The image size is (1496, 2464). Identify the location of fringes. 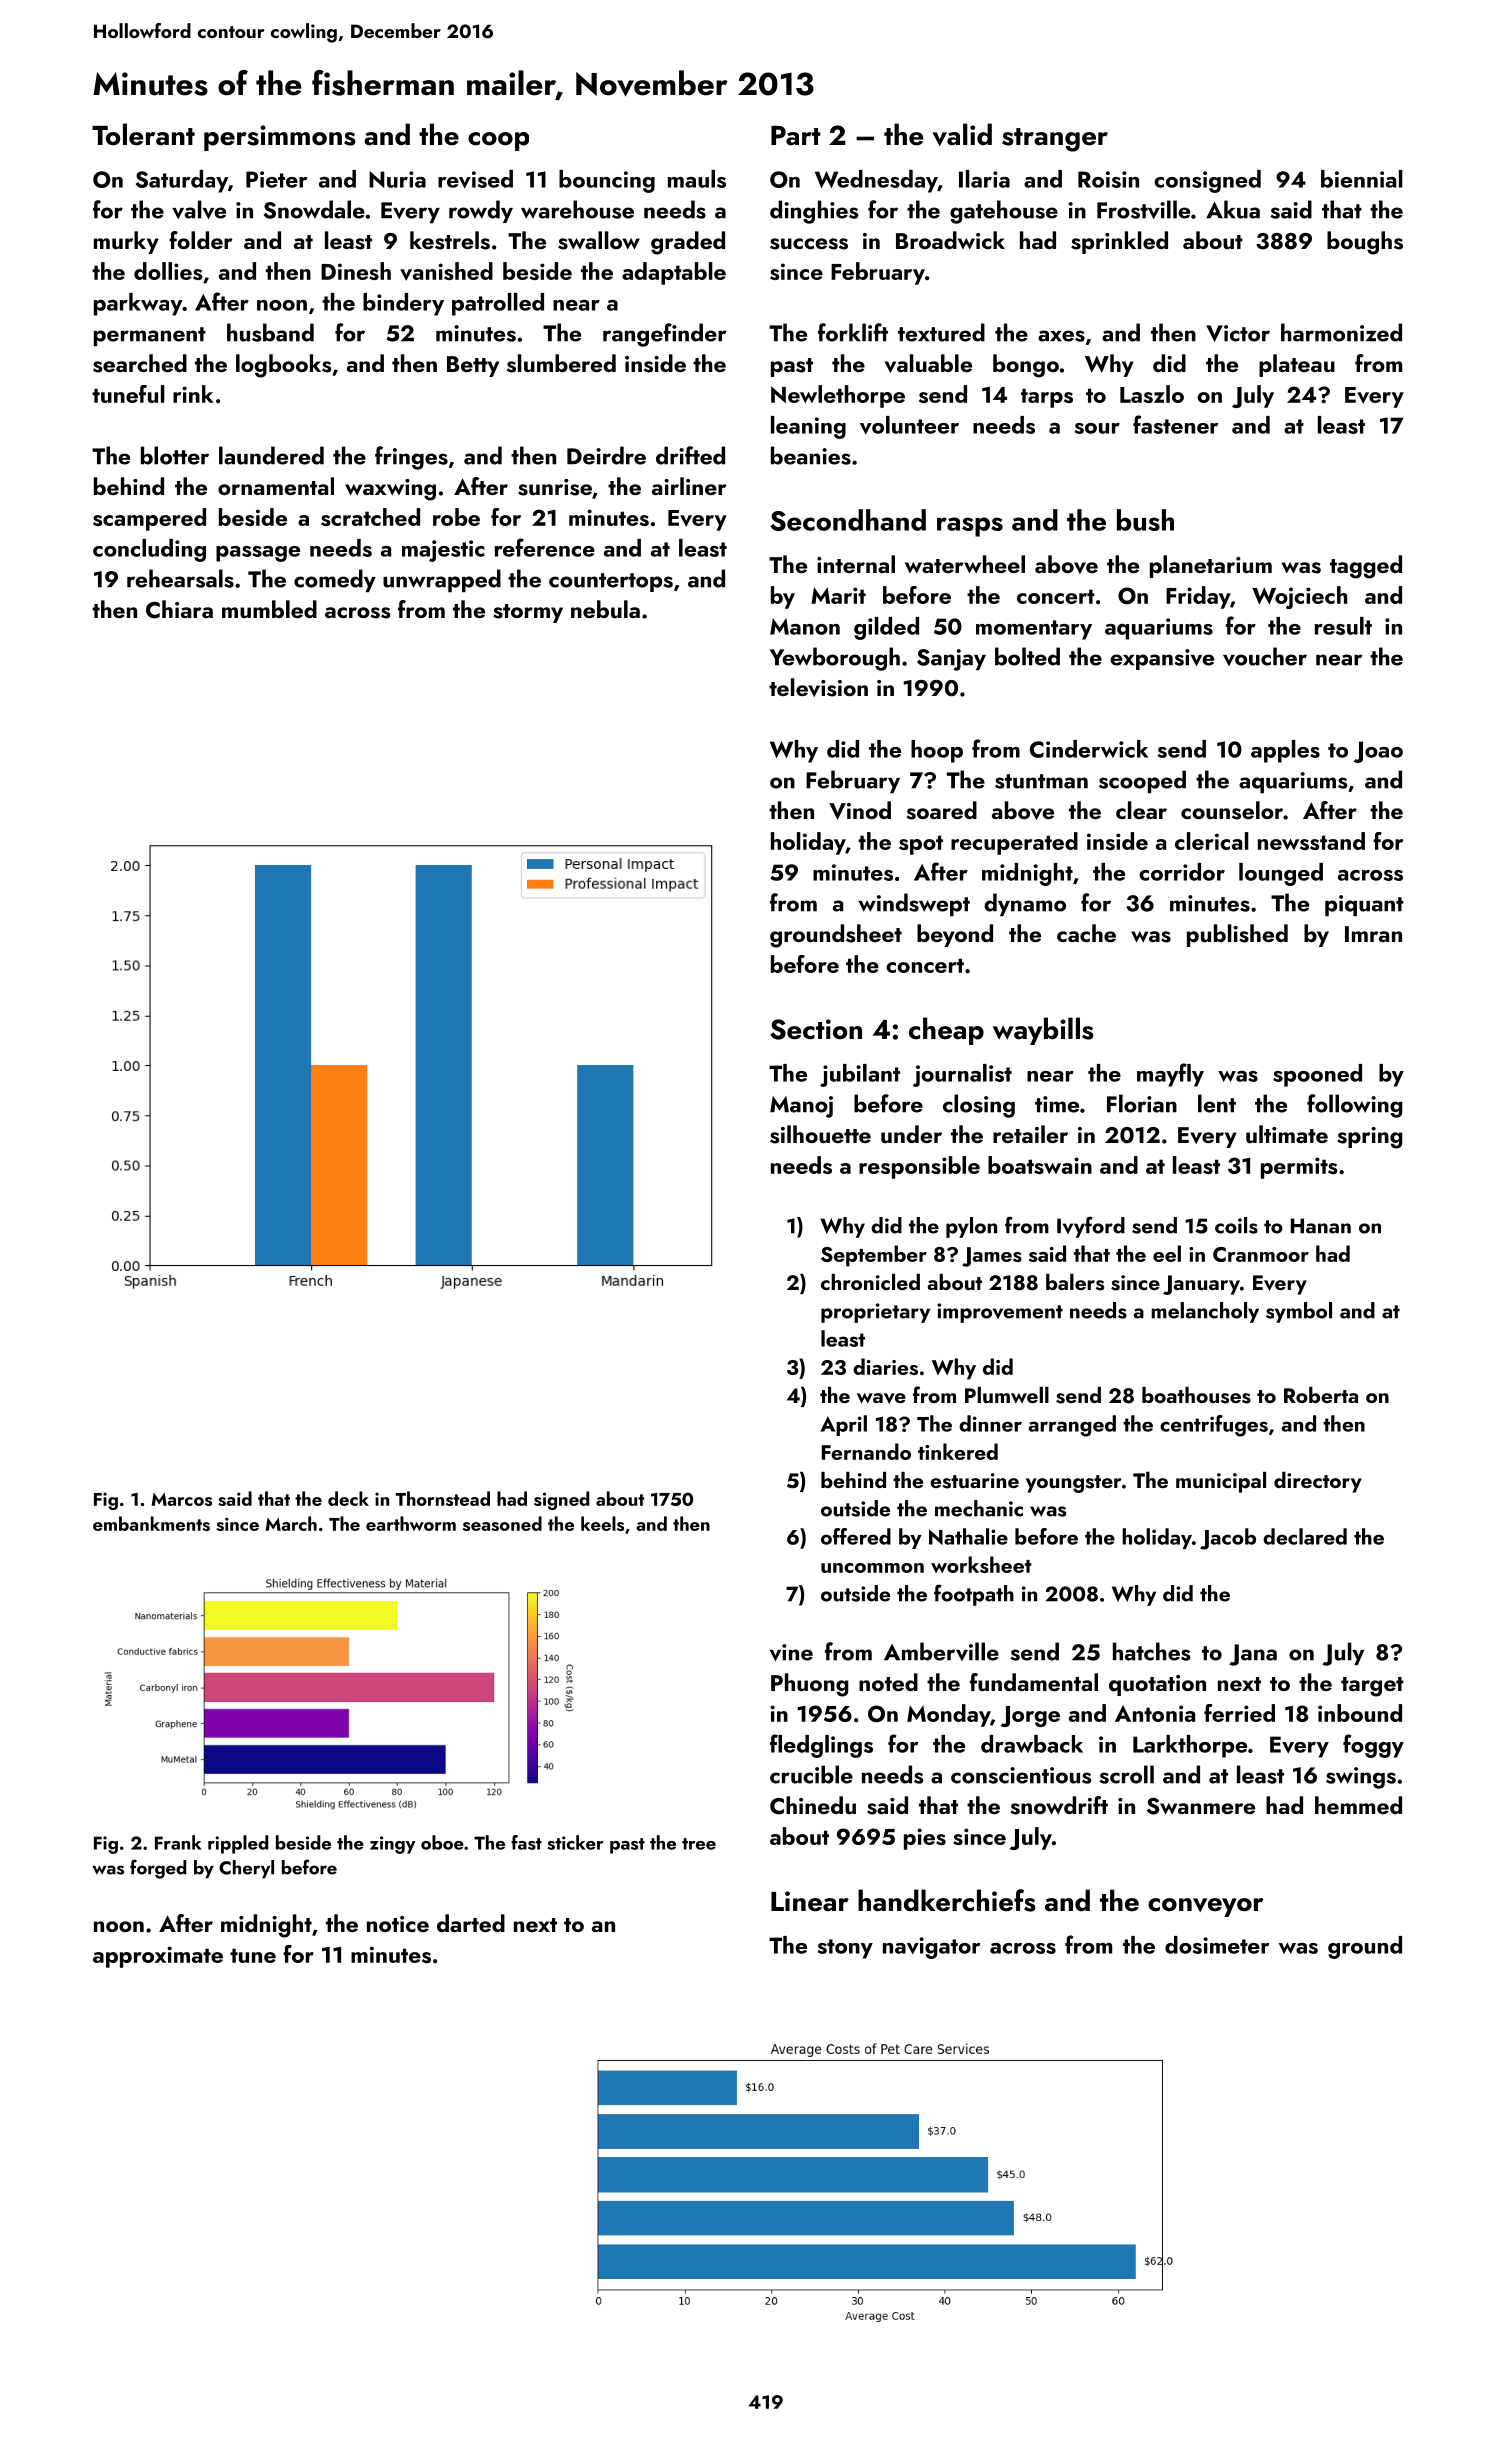
(411, 458).
